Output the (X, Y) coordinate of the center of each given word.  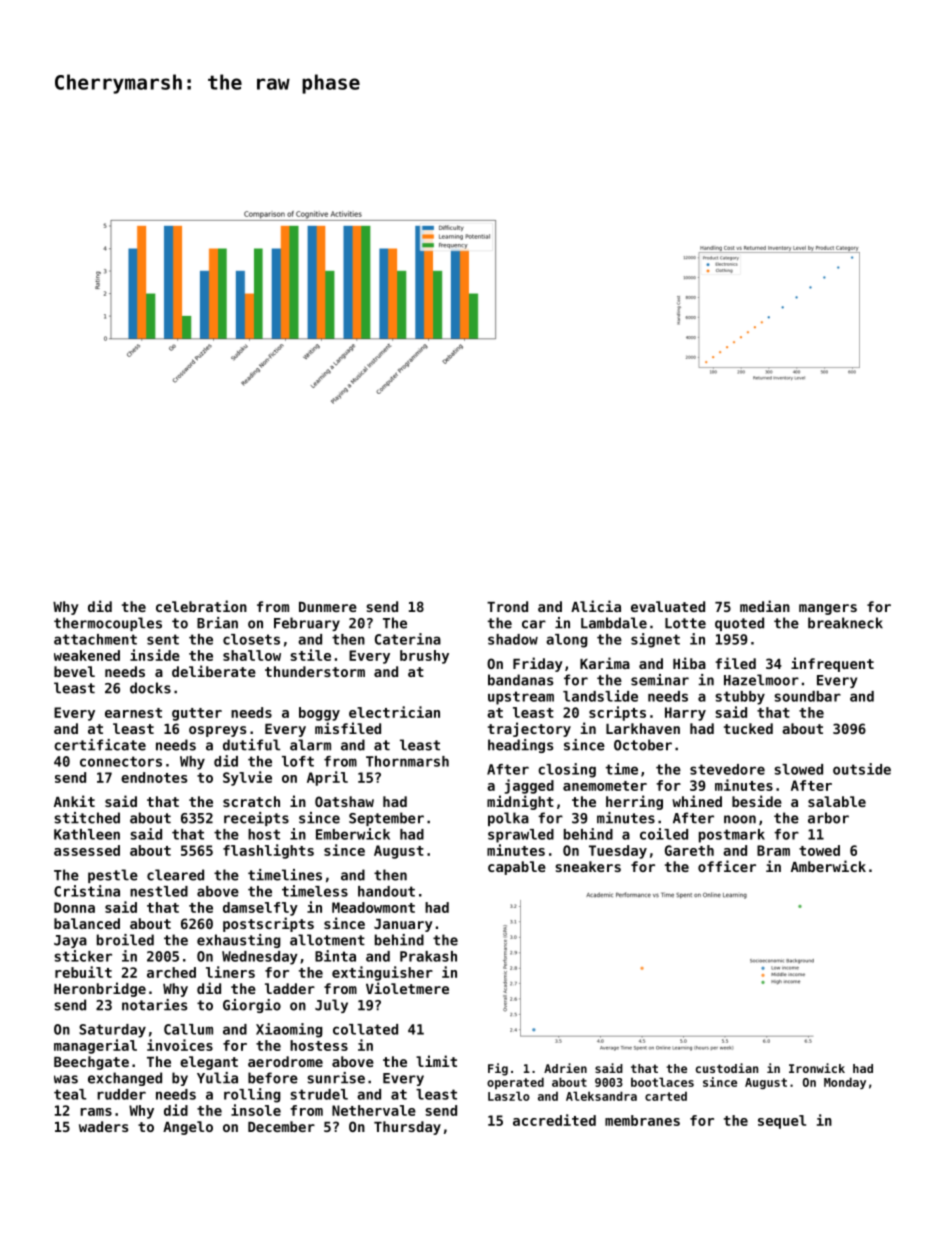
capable (517, 868)
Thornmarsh (407, 761)
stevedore (727, 769)
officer (727, 866)
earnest (133, 713)
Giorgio (252, 1006)
